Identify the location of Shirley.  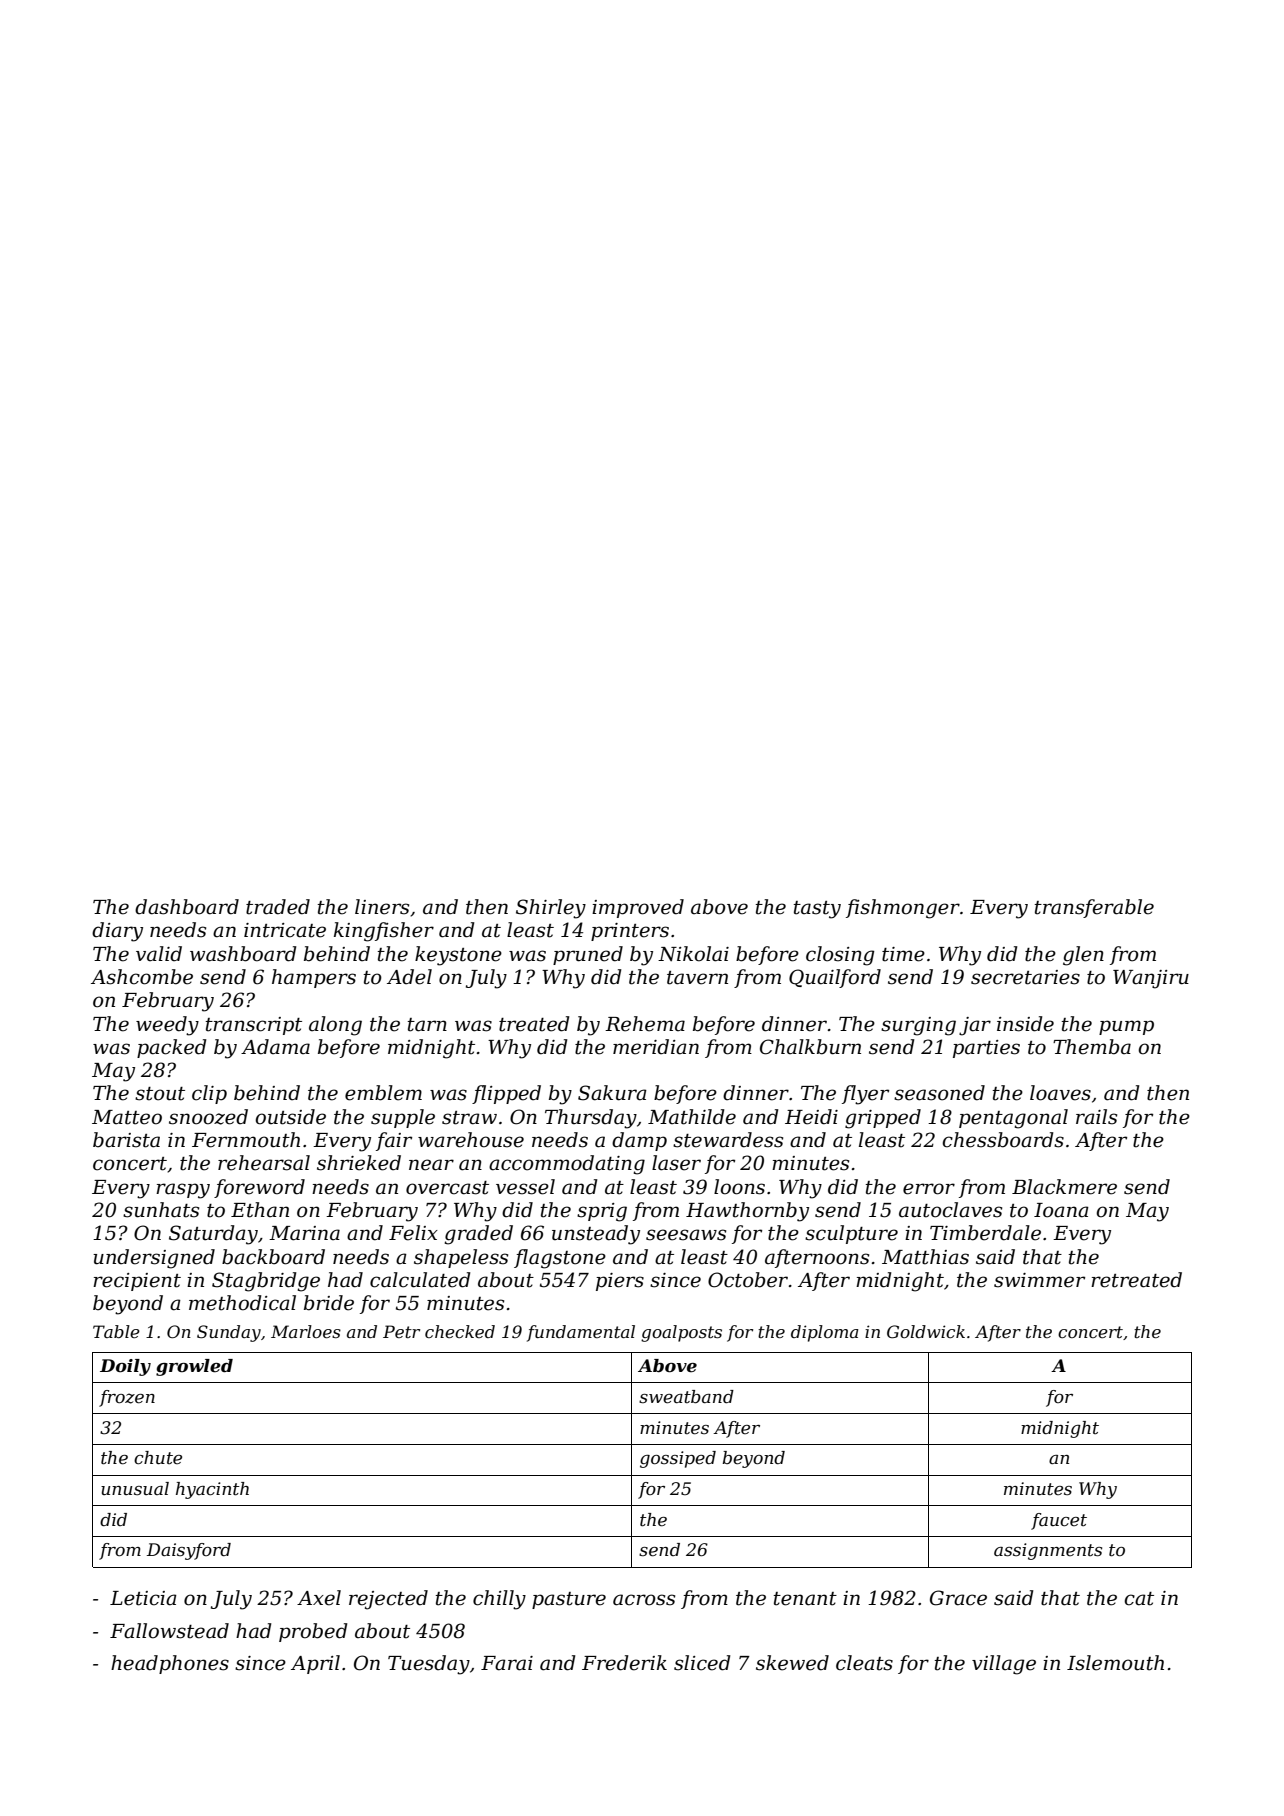
(551, 909).
